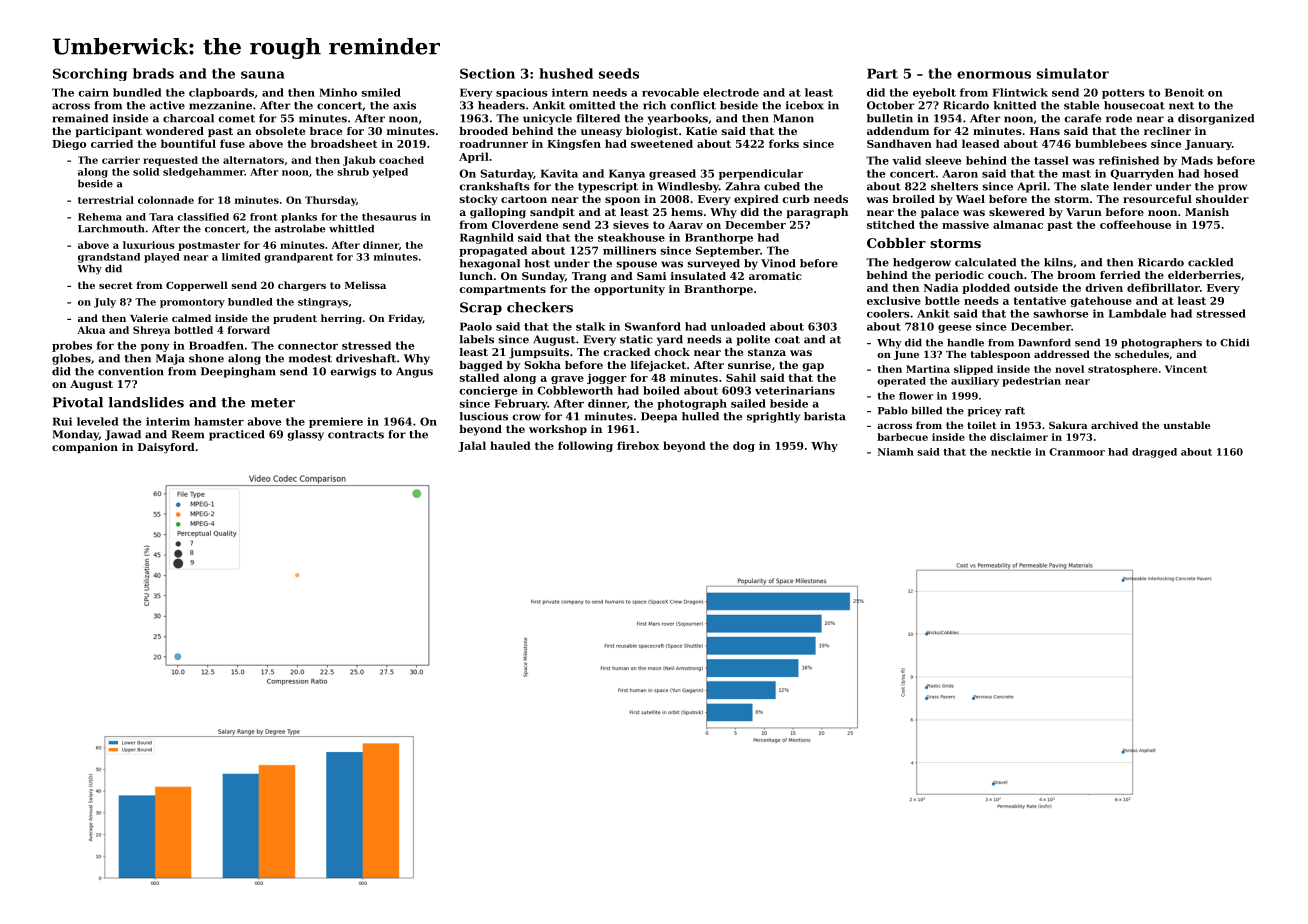 The height and width of the page is (924, 1308). What do you see at coordinates (670, 340) in the page?
I see `yard` at bounding box center [670, 340].
